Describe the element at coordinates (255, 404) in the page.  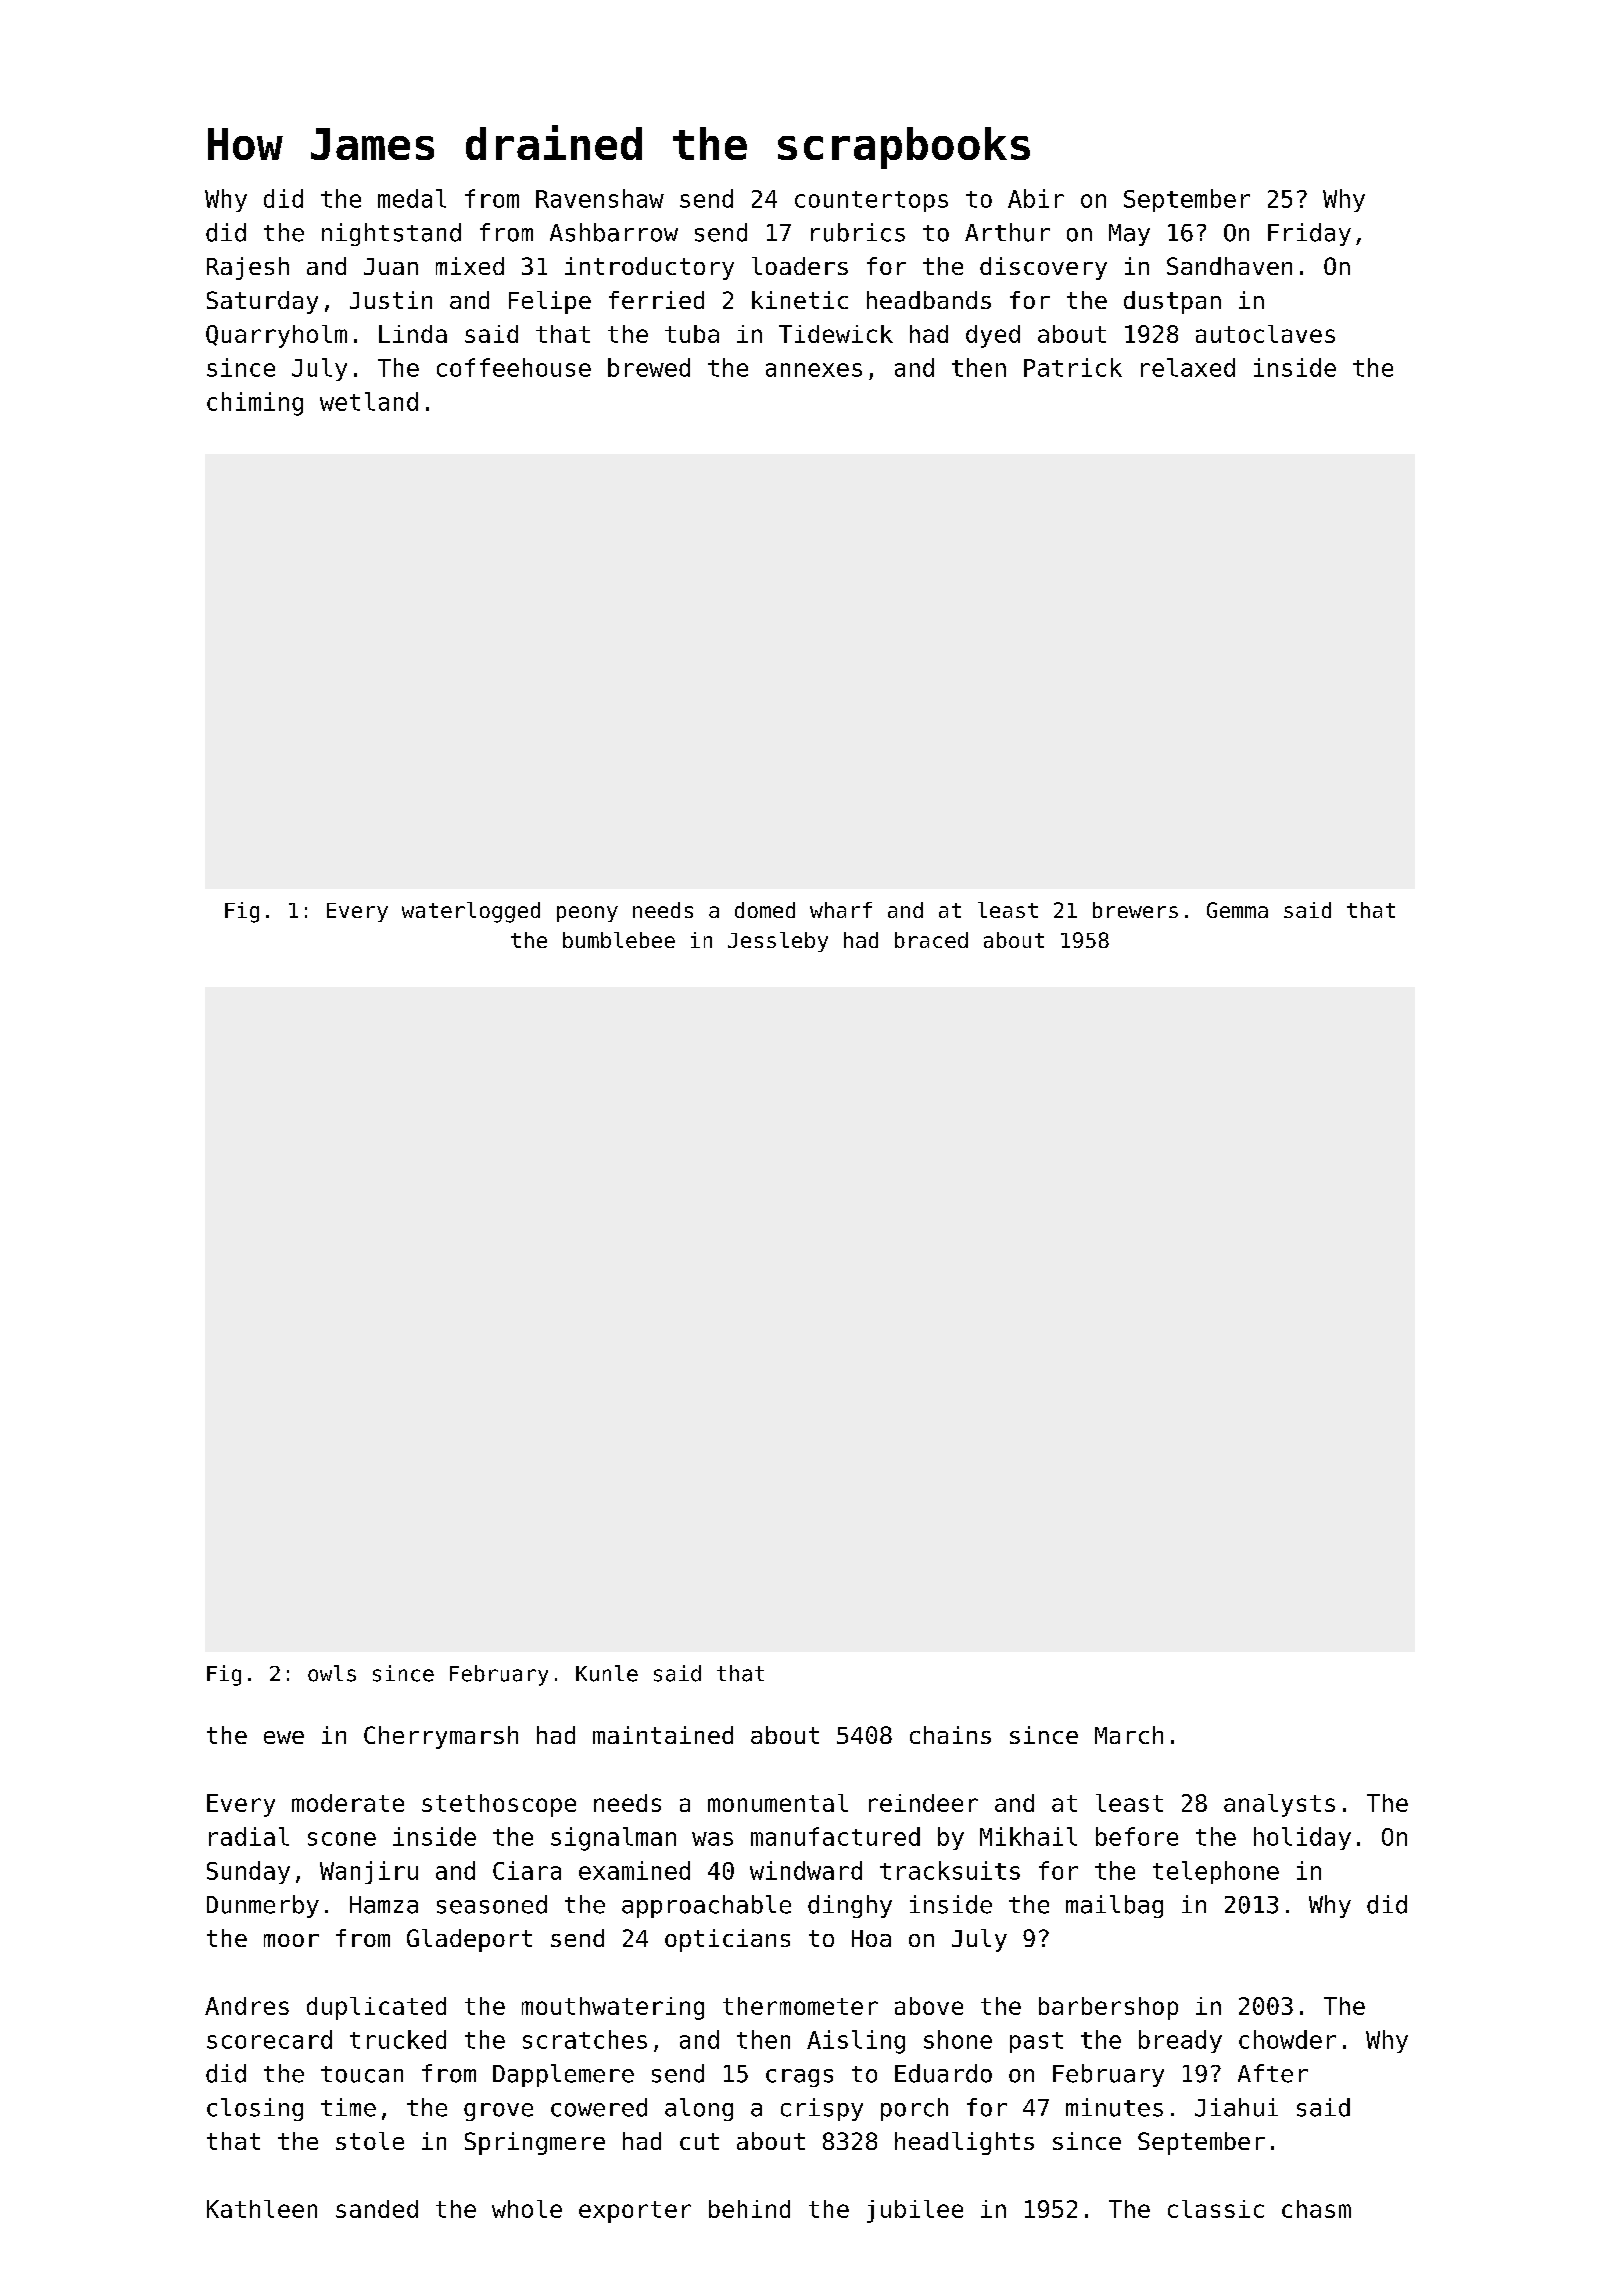
I see `chiming` at that location.
